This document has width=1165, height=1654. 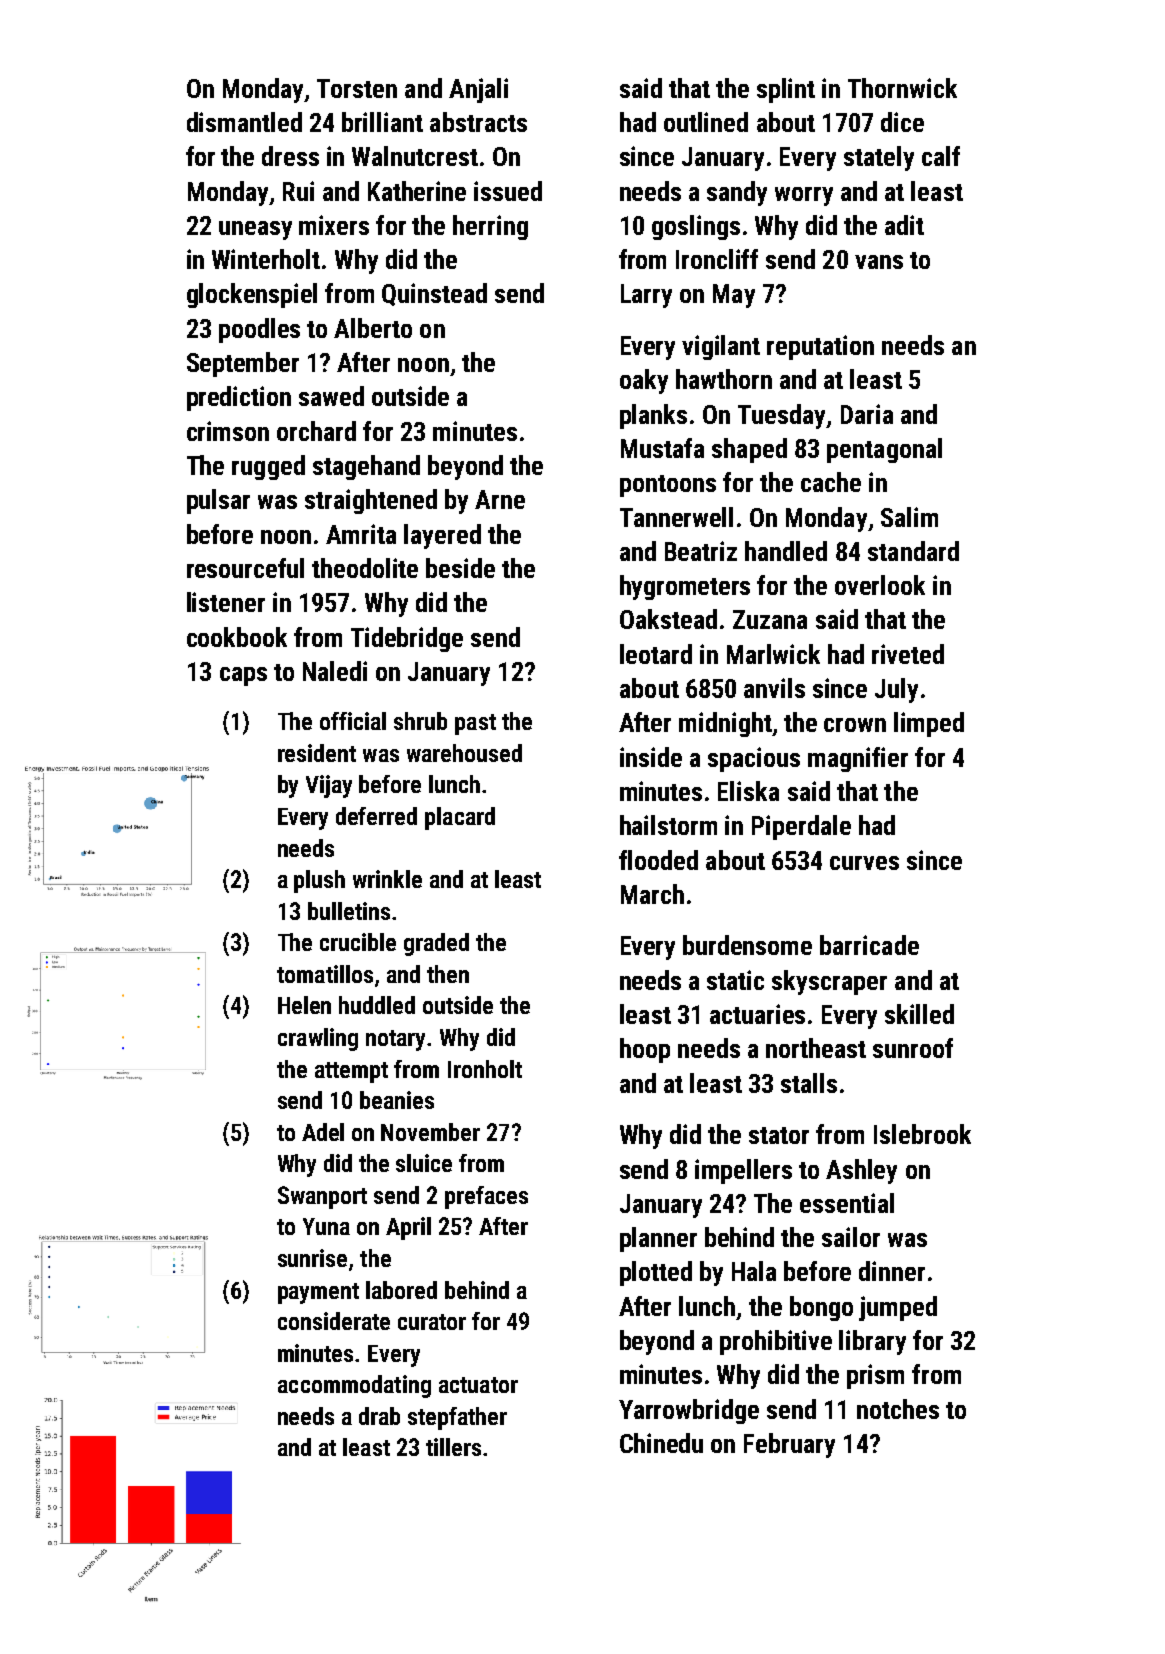 I want to click on adit, so click(x=904, y=225).
